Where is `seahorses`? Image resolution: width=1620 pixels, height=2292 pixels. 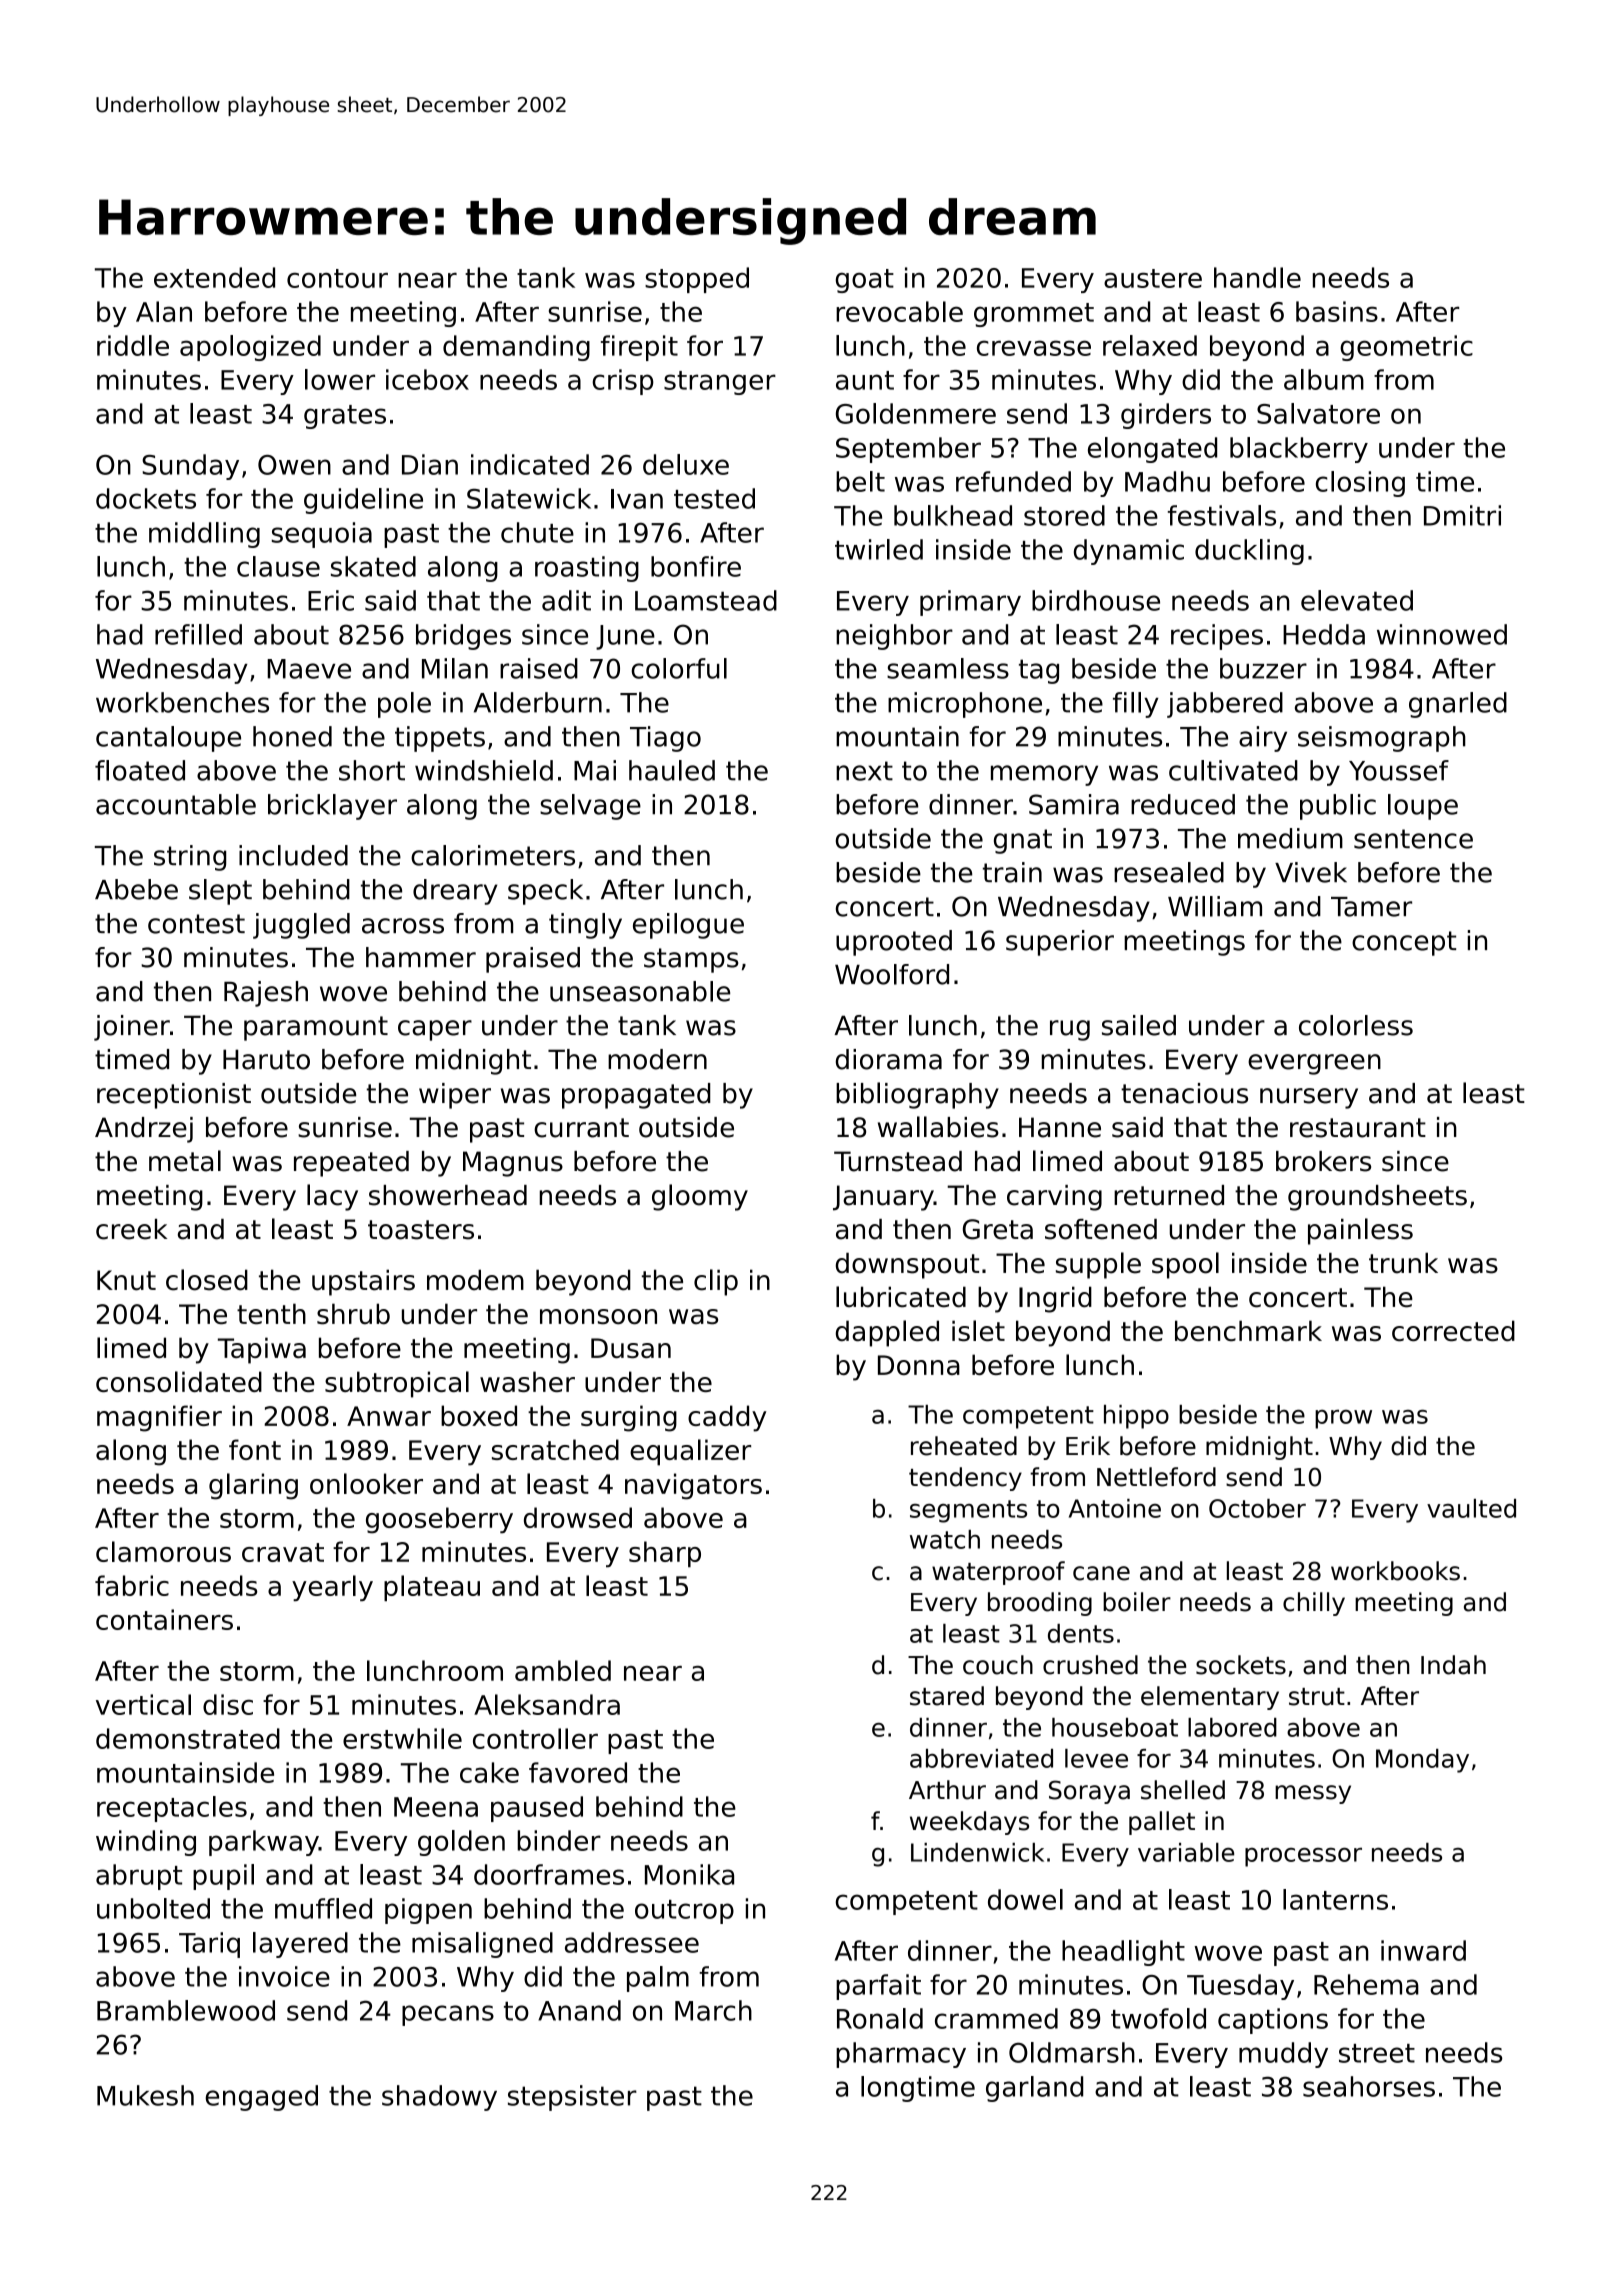
seahorses is located at coordinates (1369, 2086).
